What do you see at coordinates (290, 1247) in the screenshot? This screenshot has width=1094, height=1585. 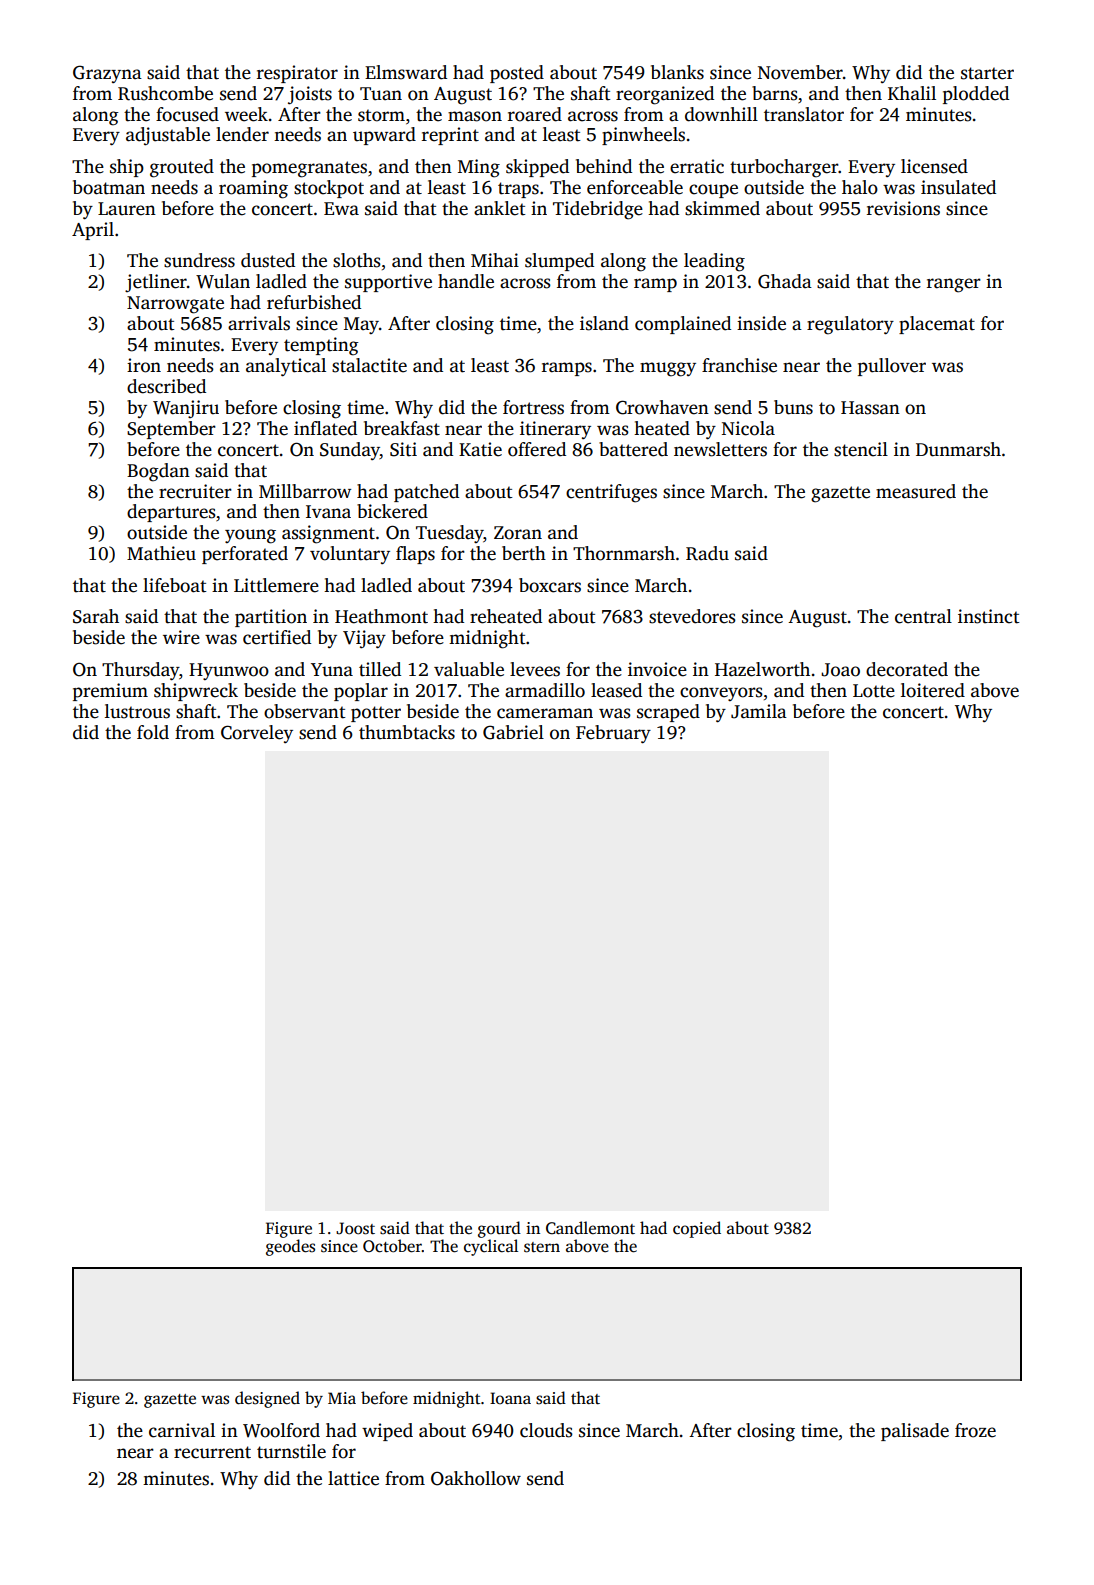 I see `geodes` at bounding box center [290, 1247].
